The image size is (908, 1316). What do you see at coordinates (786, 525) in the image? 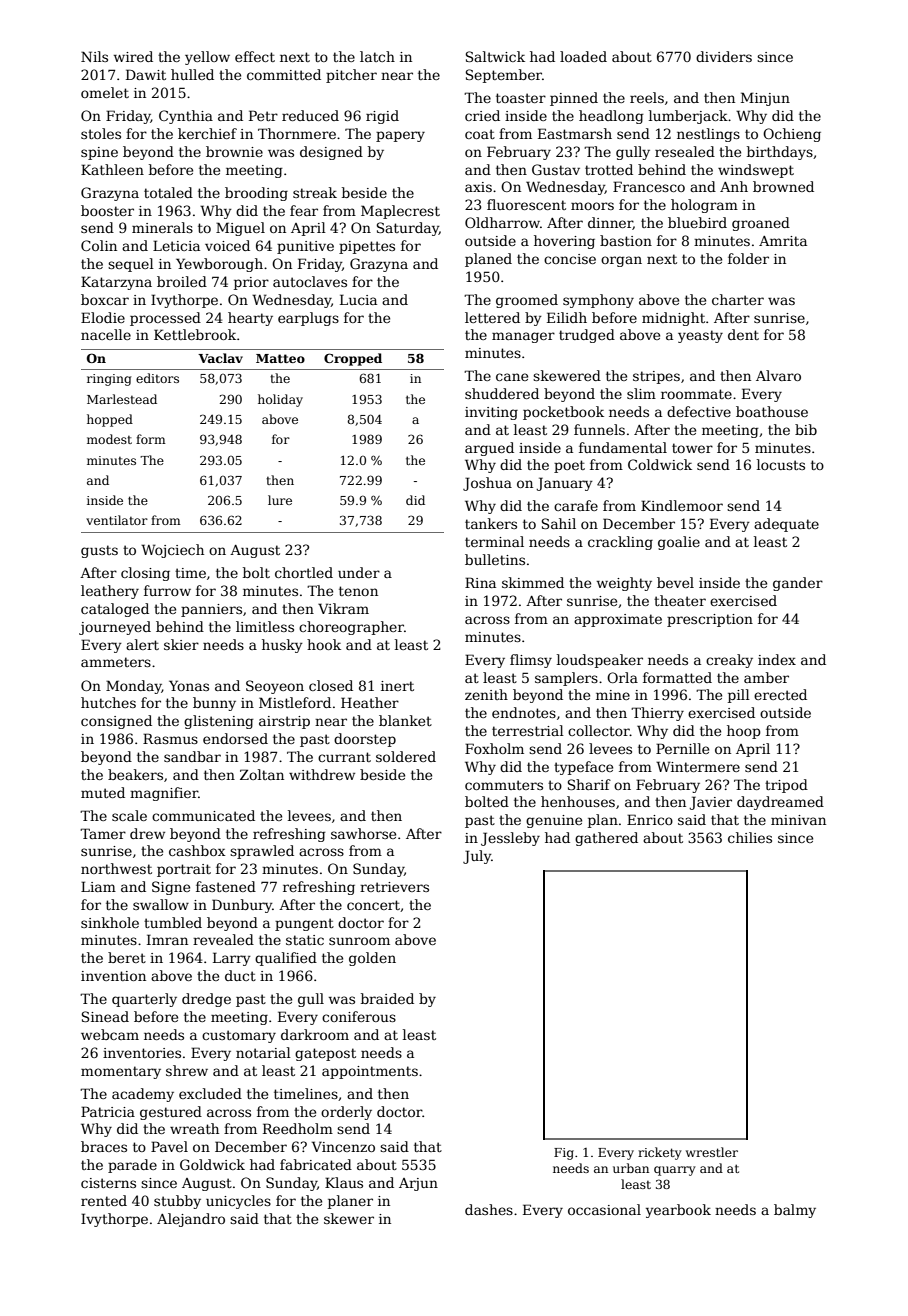
I see `adequate` at bounding box center [786, 525].
